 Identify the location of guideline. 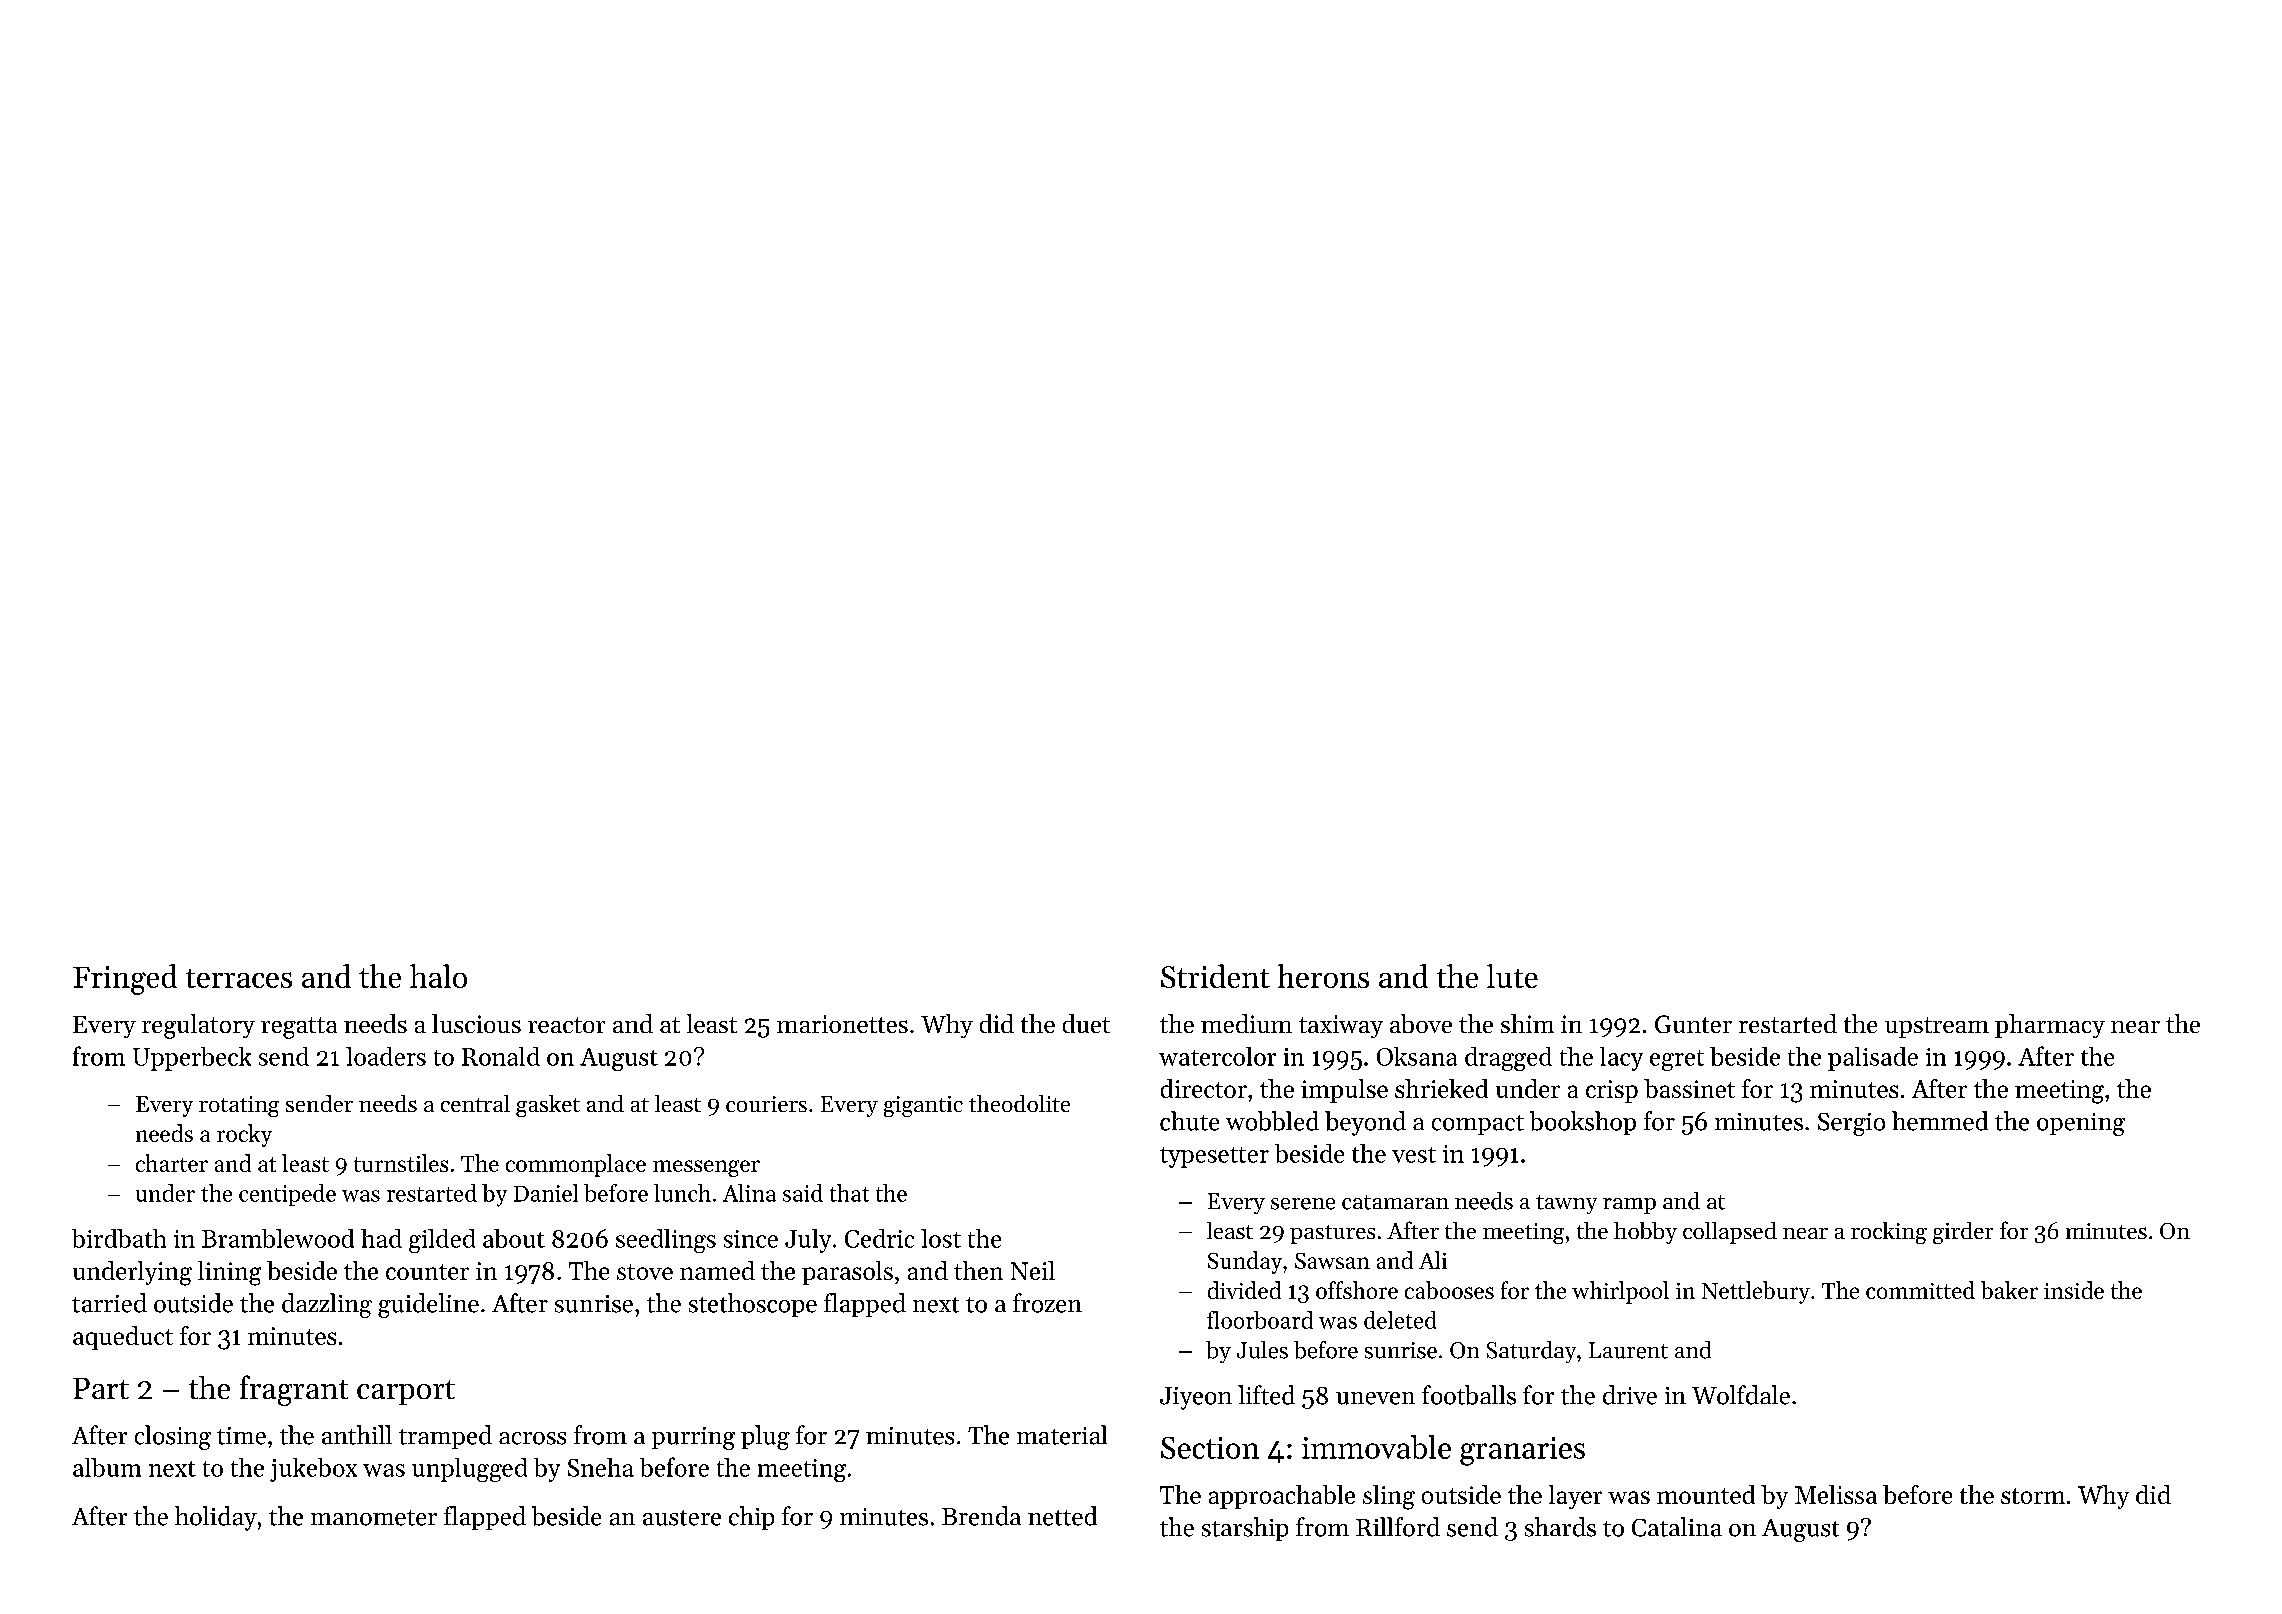
(428, 1305).
